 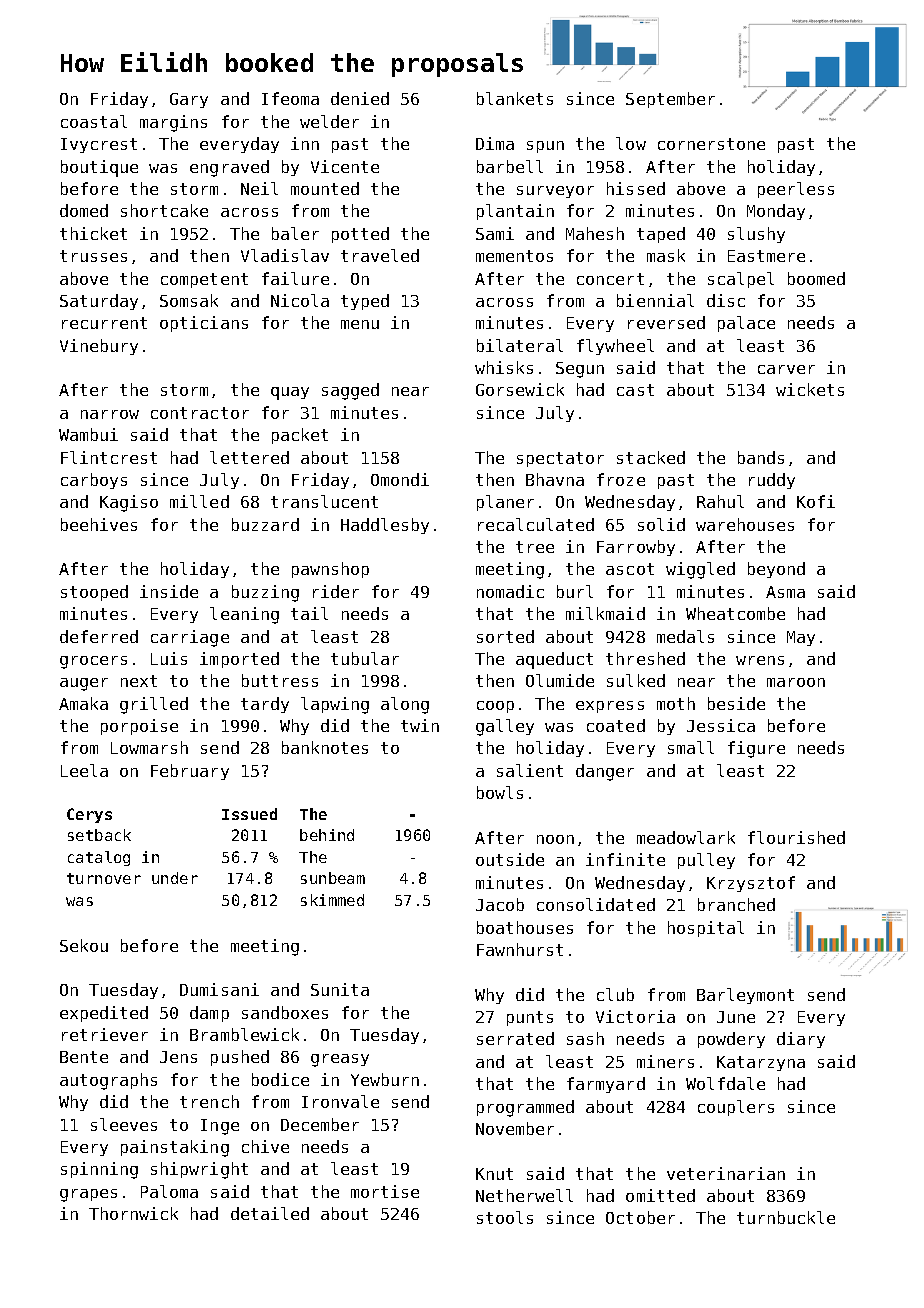 What do you see at coordinates (99, 347) in the screenshot?
I see `Vinebury` at bounding box center [99, 347].
